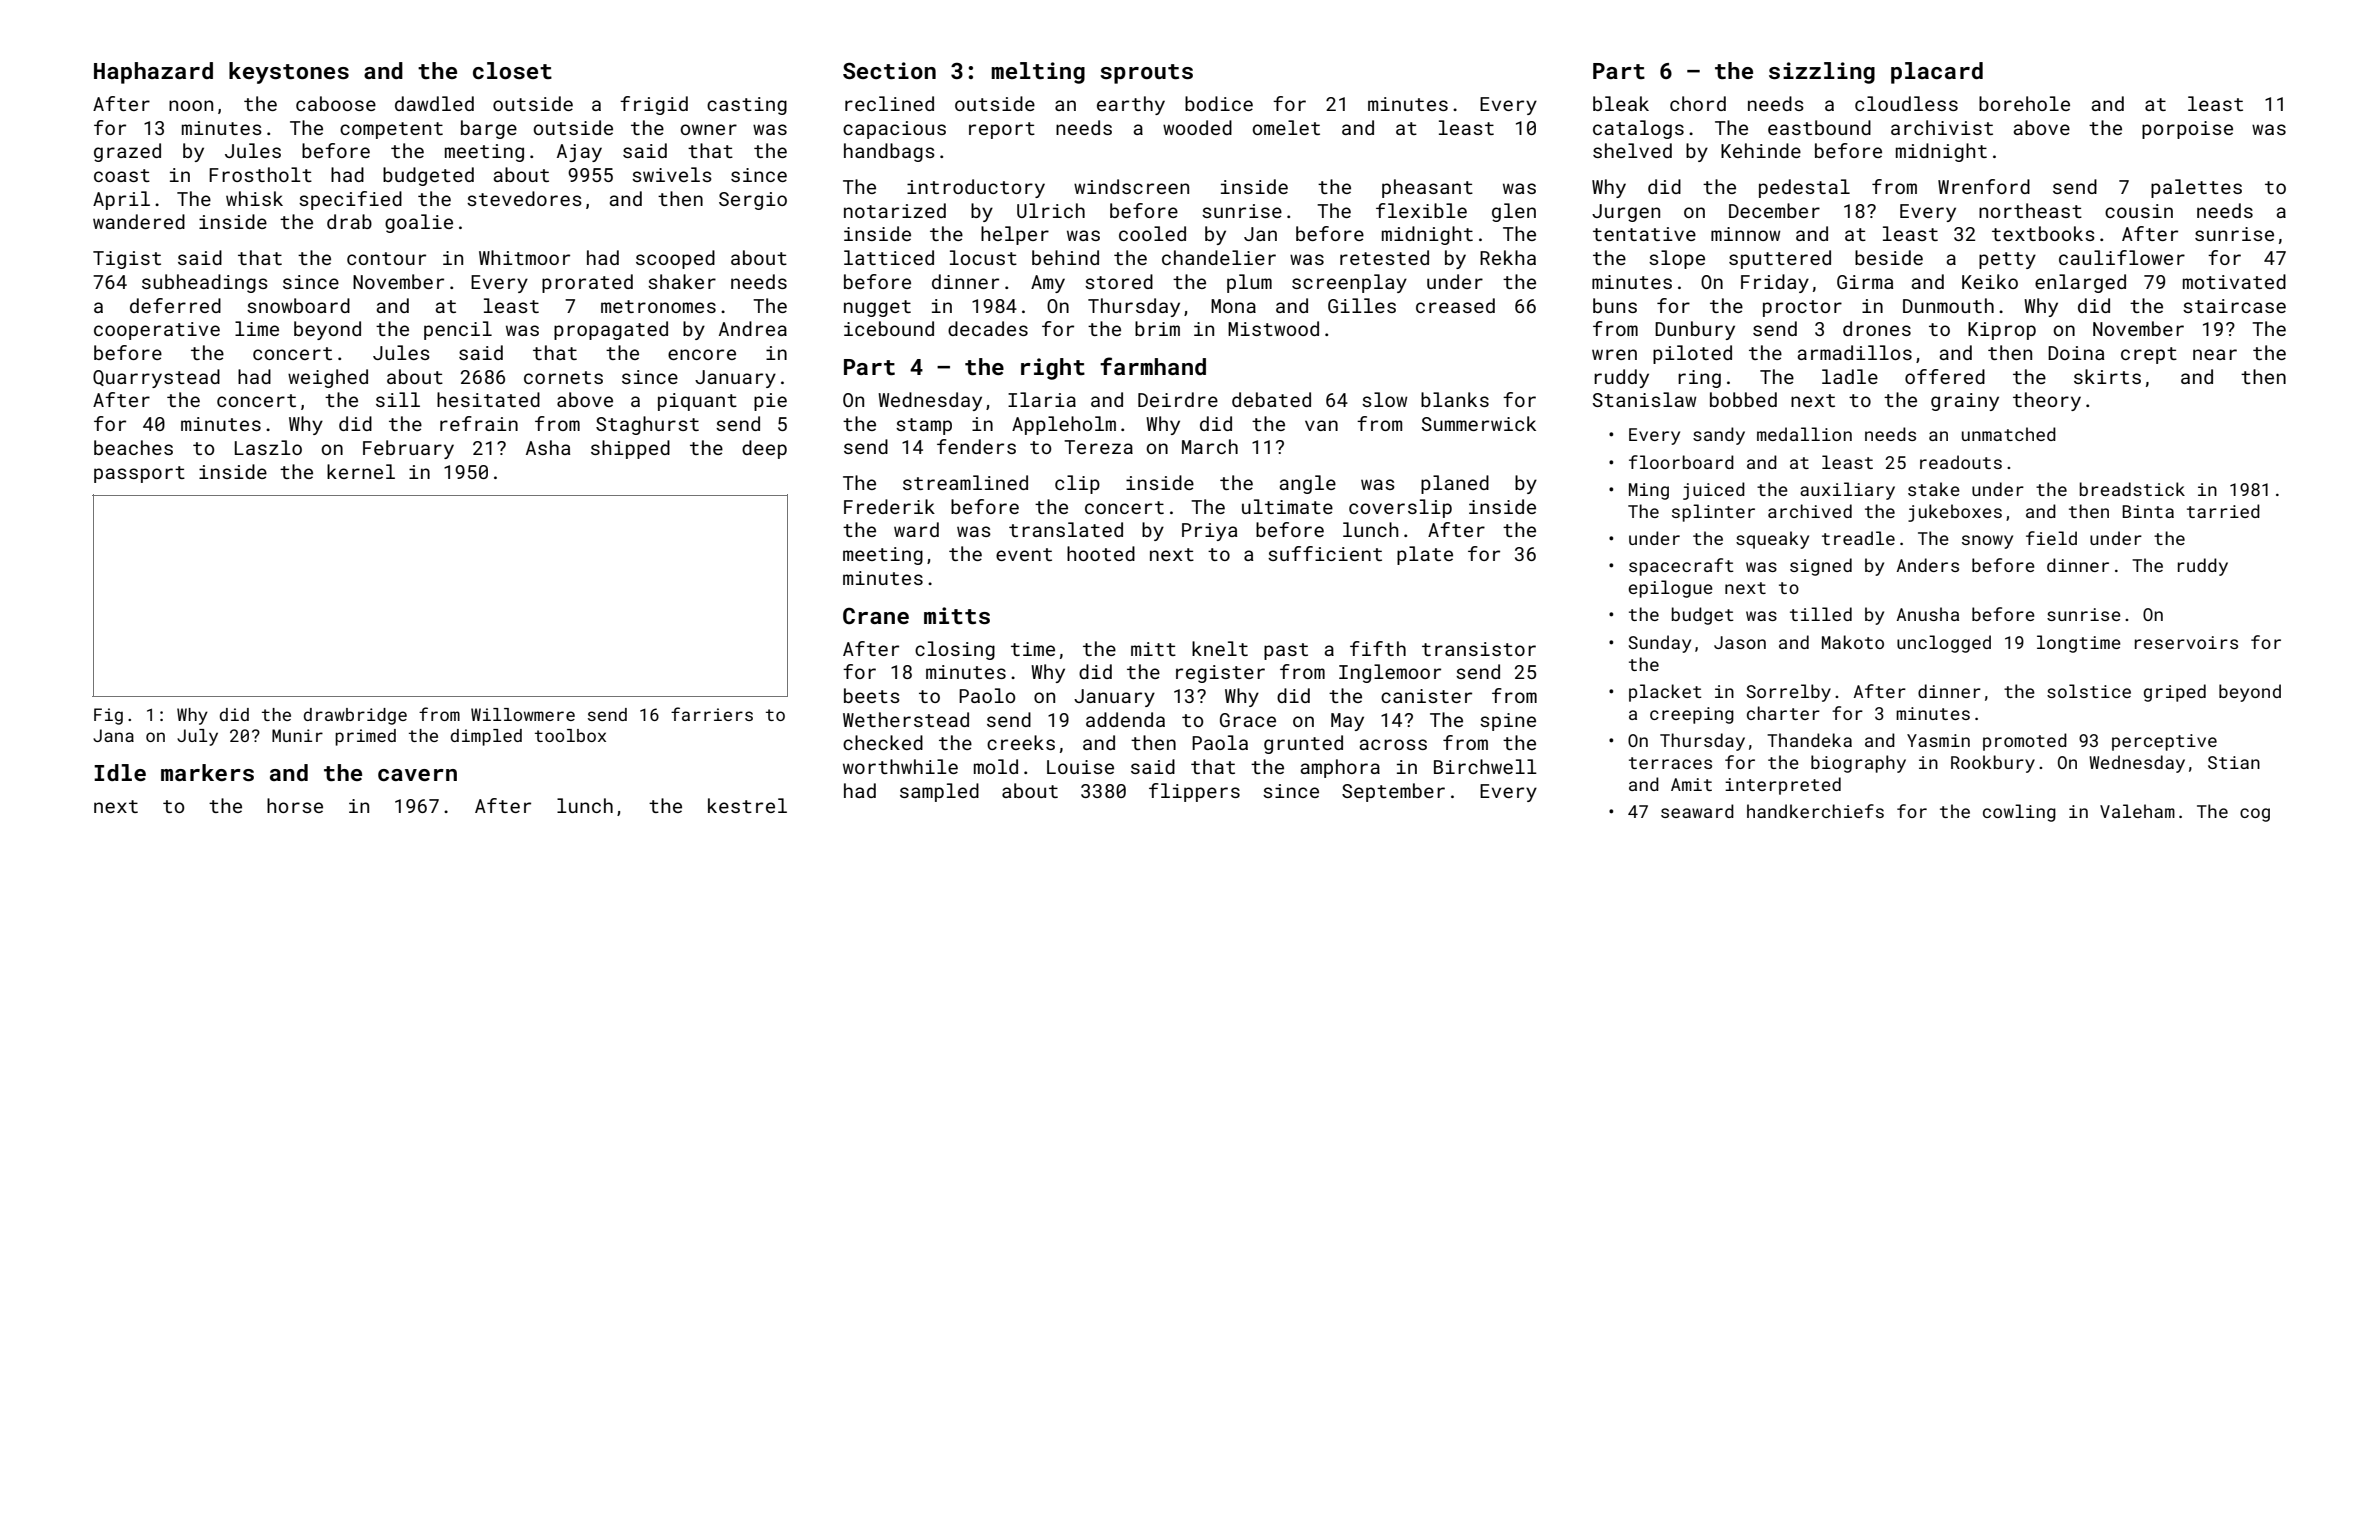 Image resolution: width=2380 pixels, height=1540 pixels. What do you see at coordinates (2024, 103) in the page?
I see `borehole` at bounding box center [2024, 103].
